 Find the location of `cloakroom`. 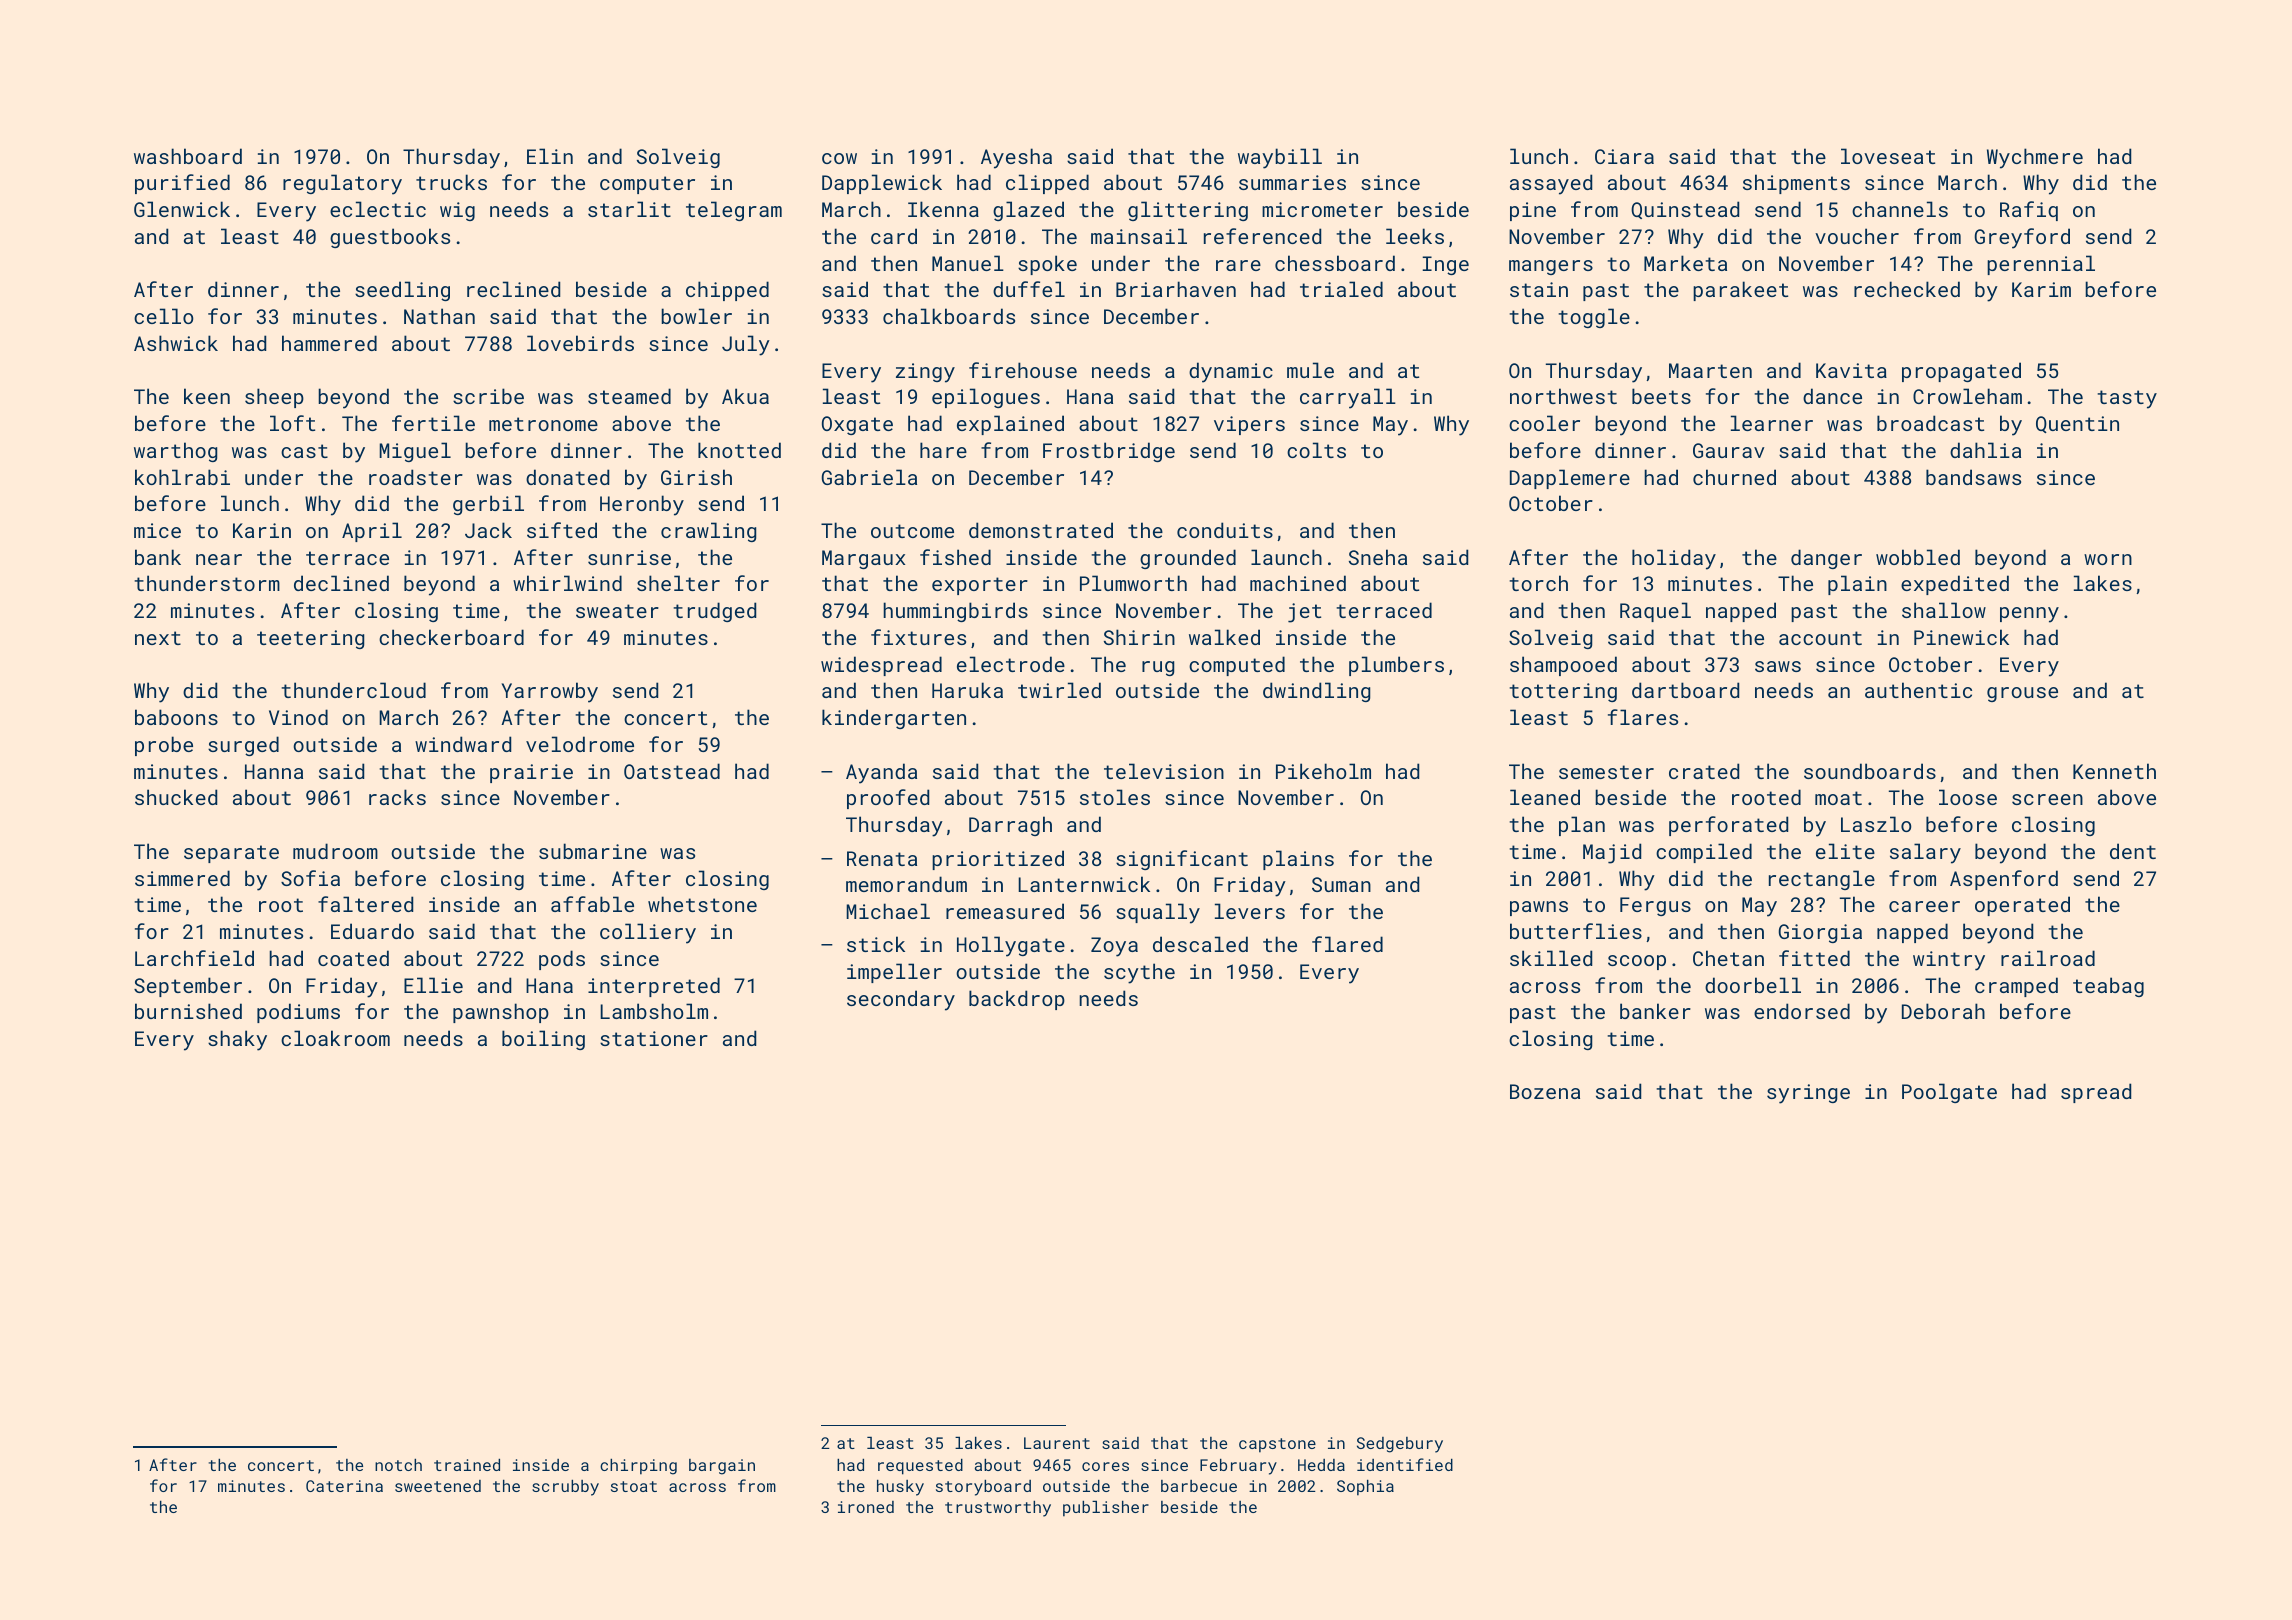

cloakroom is located at coordinates (335, 1038).
